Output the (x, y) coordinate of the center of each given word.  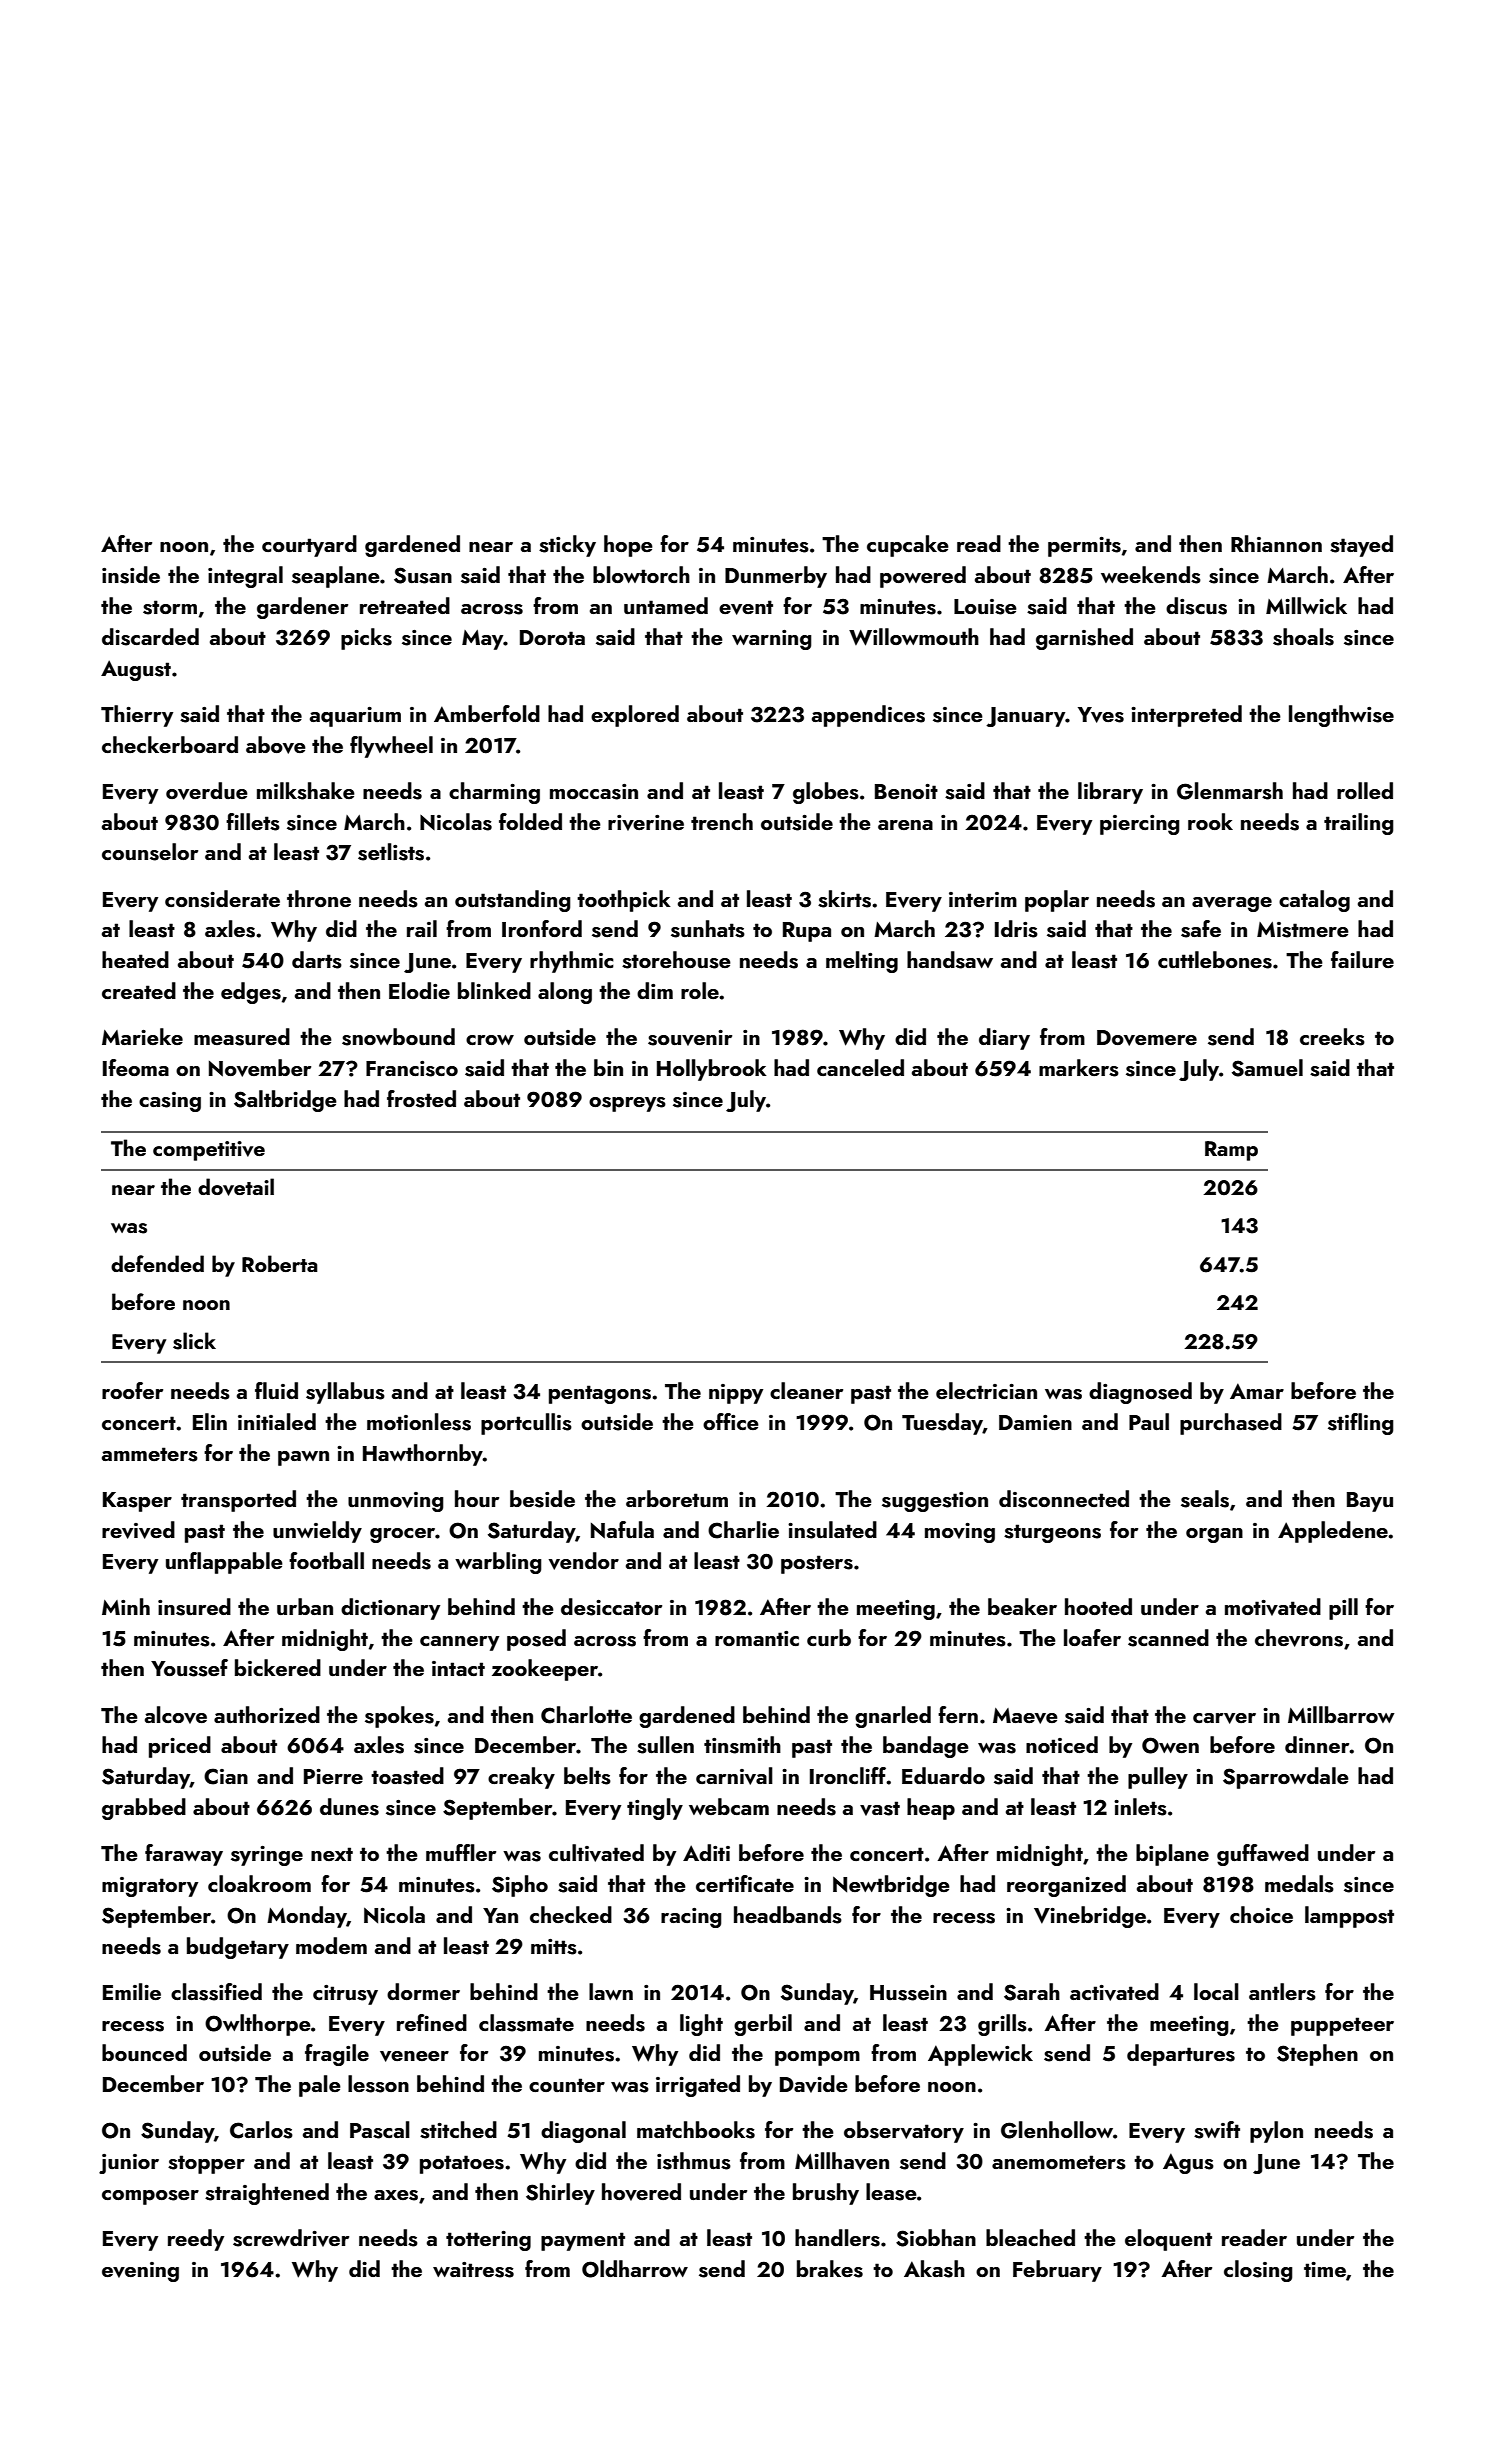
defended (157, 1263)
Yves (1101, 715)
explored (635, 716)
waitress (473, 2270)
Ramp (1231, 1151)
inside (131, 575)
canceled (860, 1067)
